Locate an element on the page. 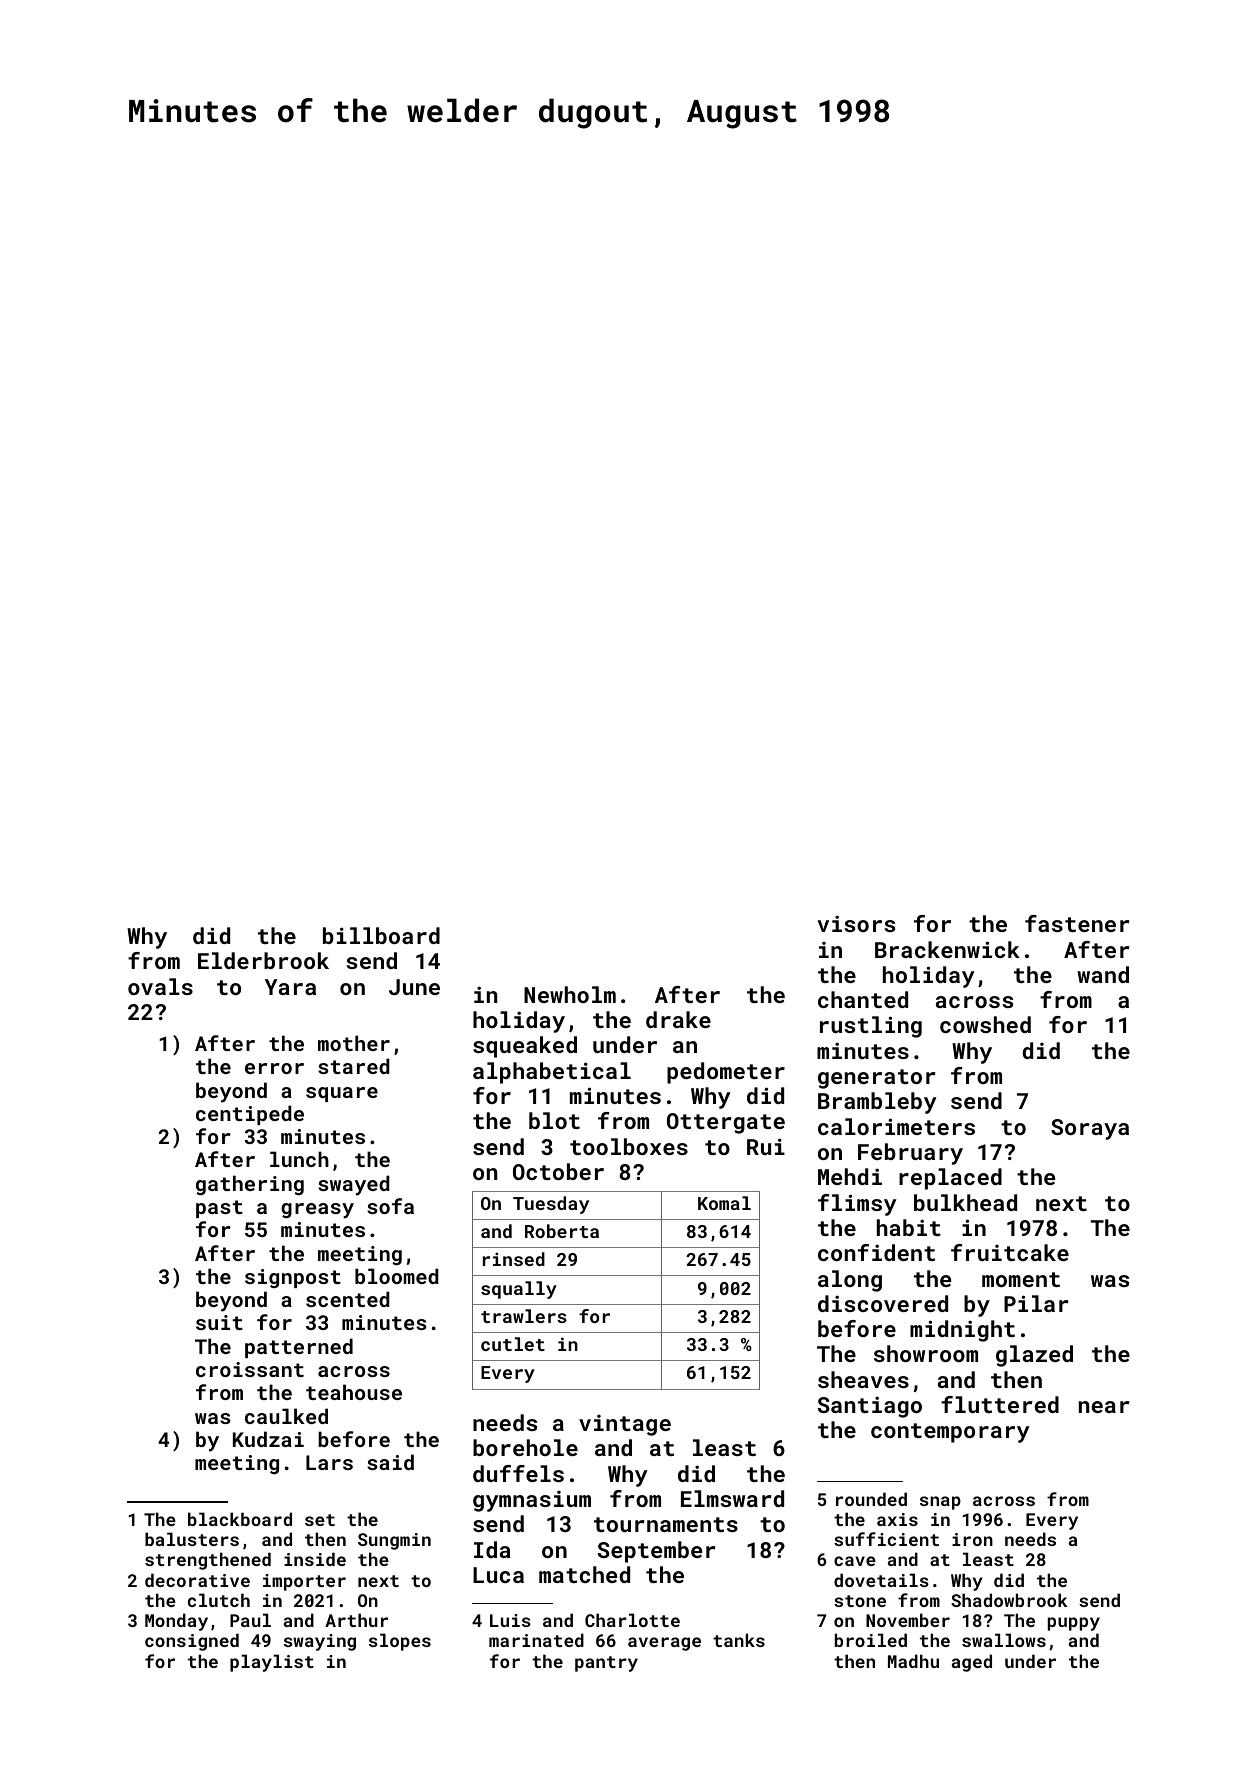 The image size is (1258, 1780). Newholm is located at coordinates (570, 994).
